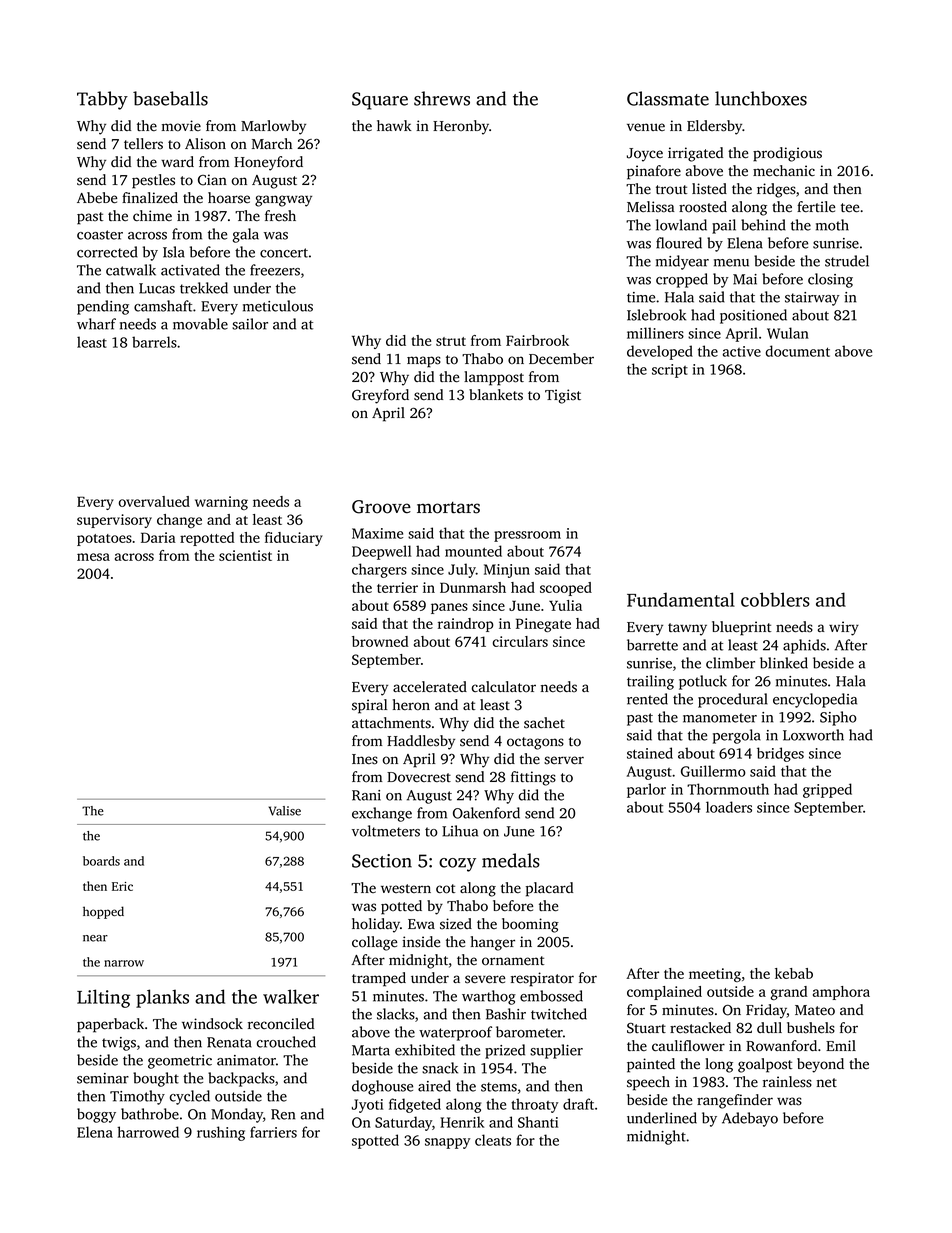  I want to click on planks, so click(162, 998).
